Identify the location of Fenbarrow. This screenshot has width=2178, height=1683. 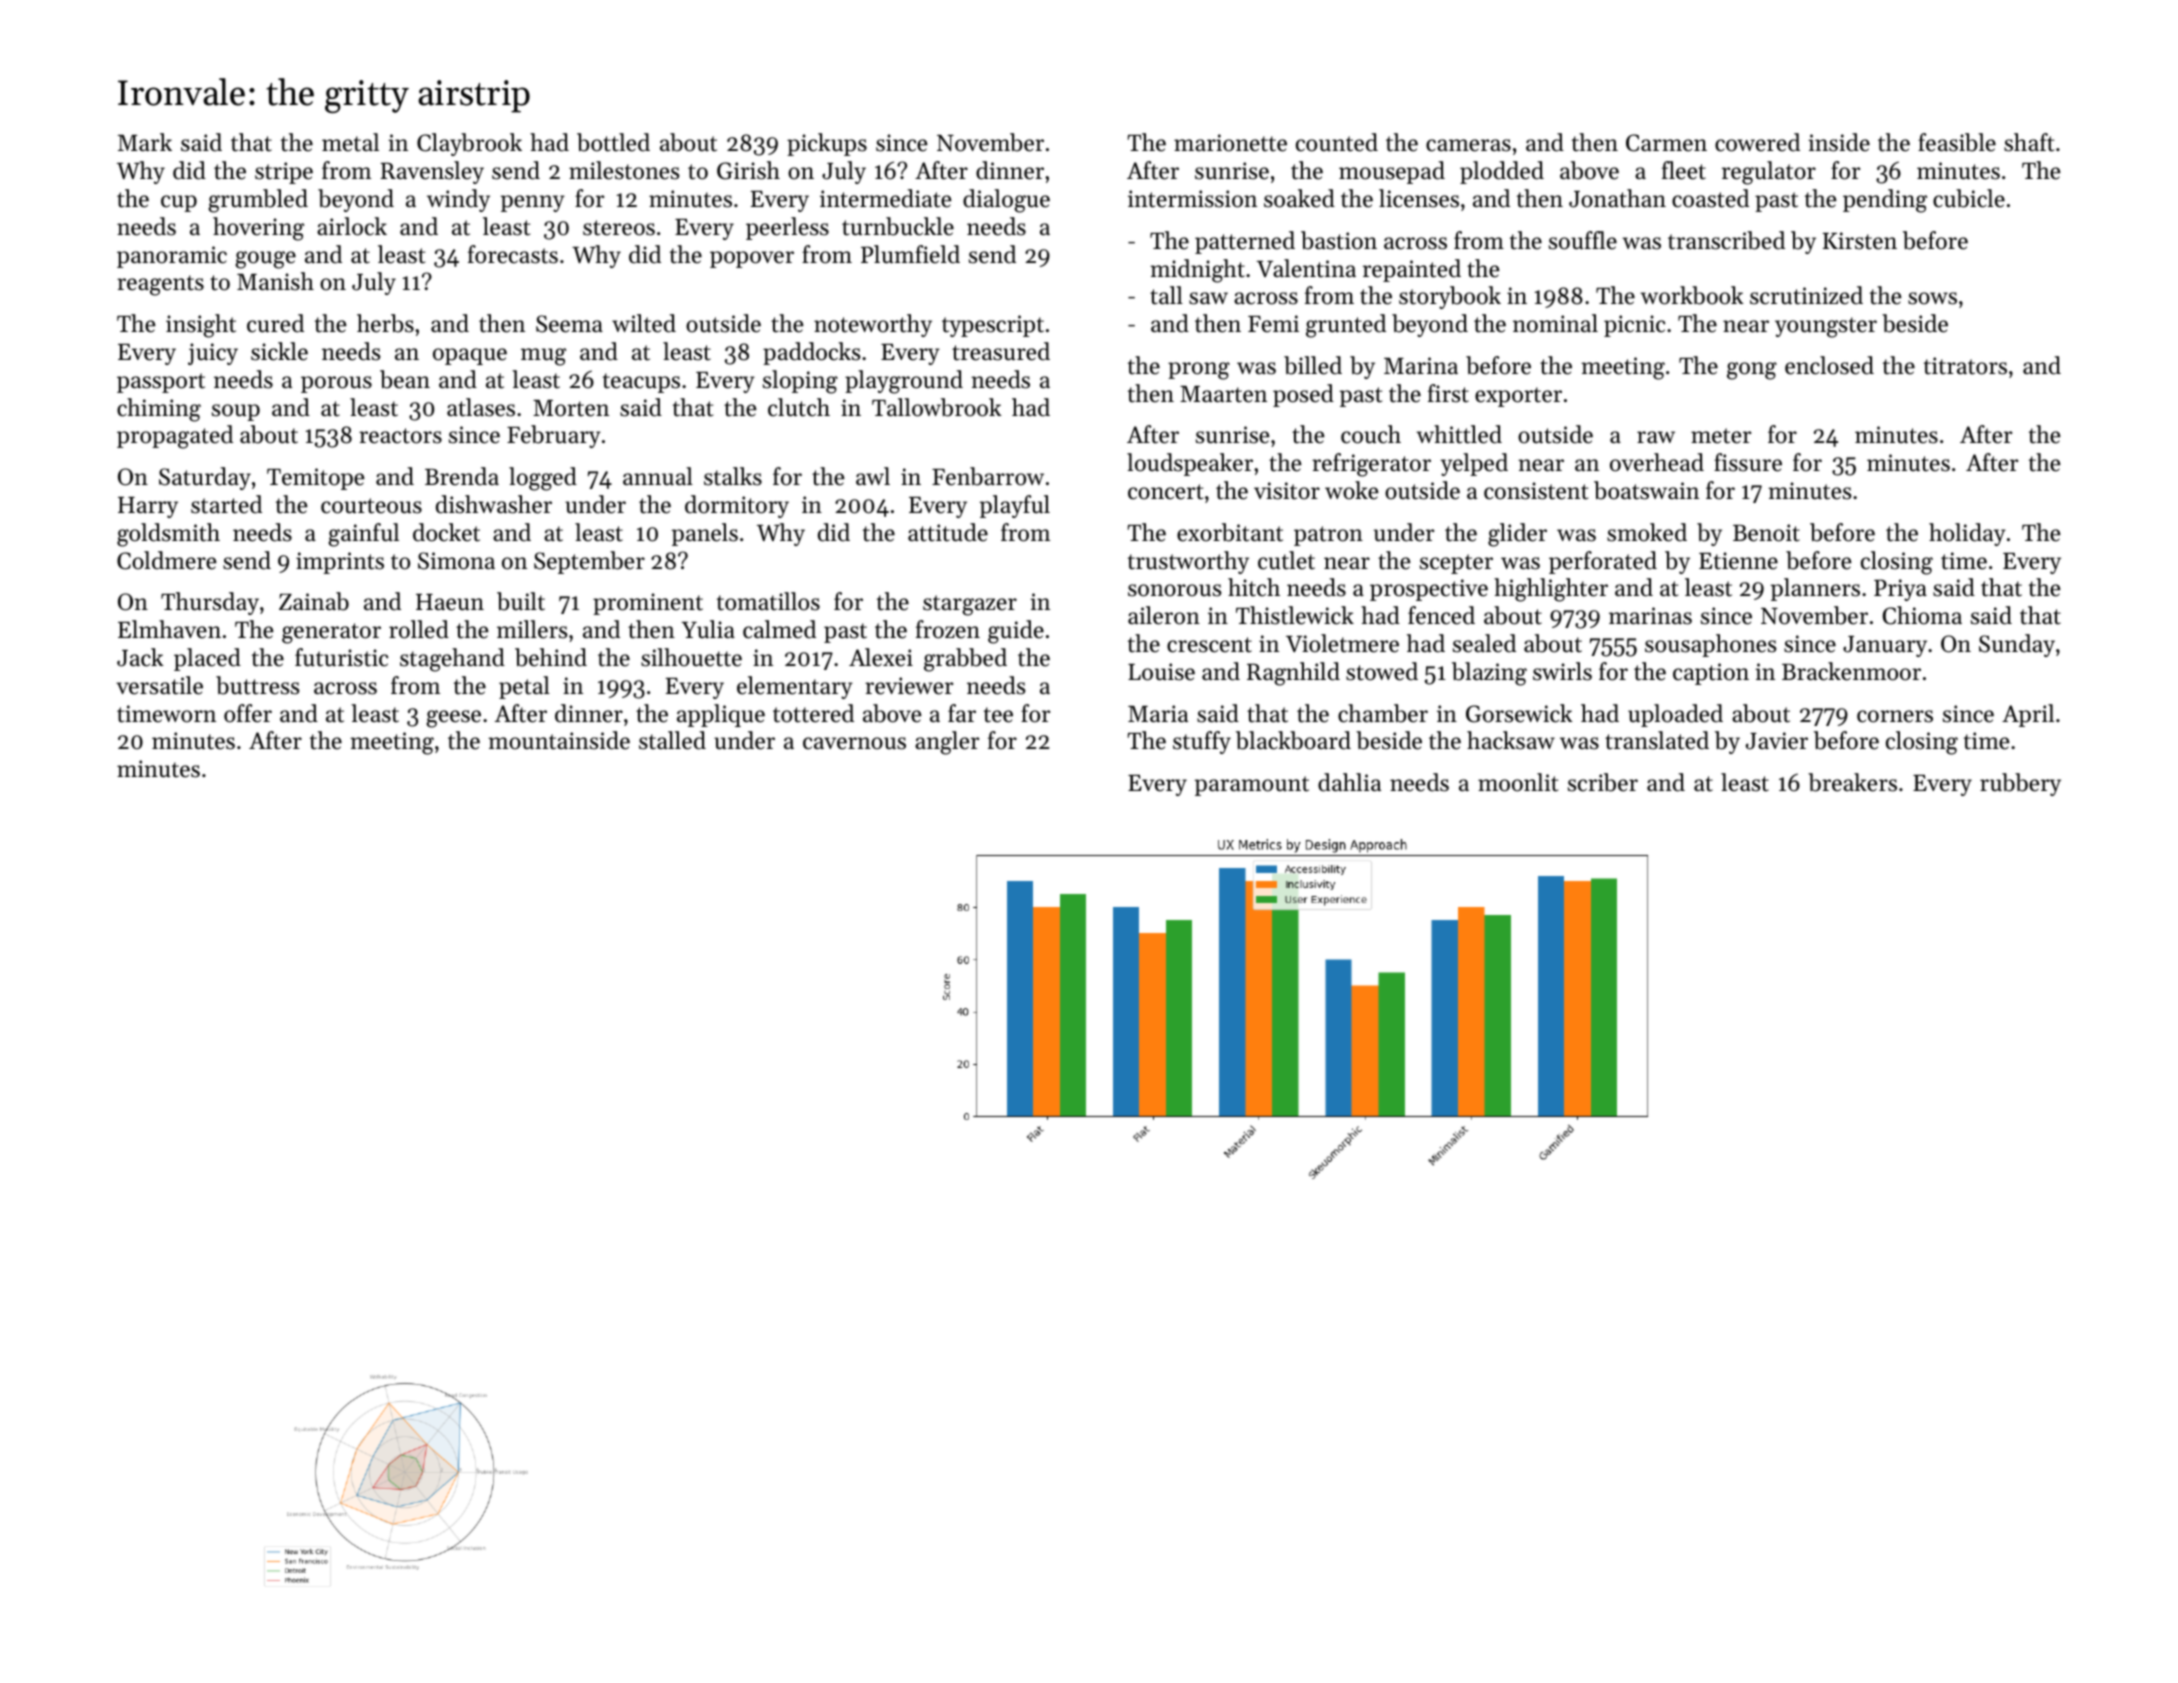
(988, 476).
